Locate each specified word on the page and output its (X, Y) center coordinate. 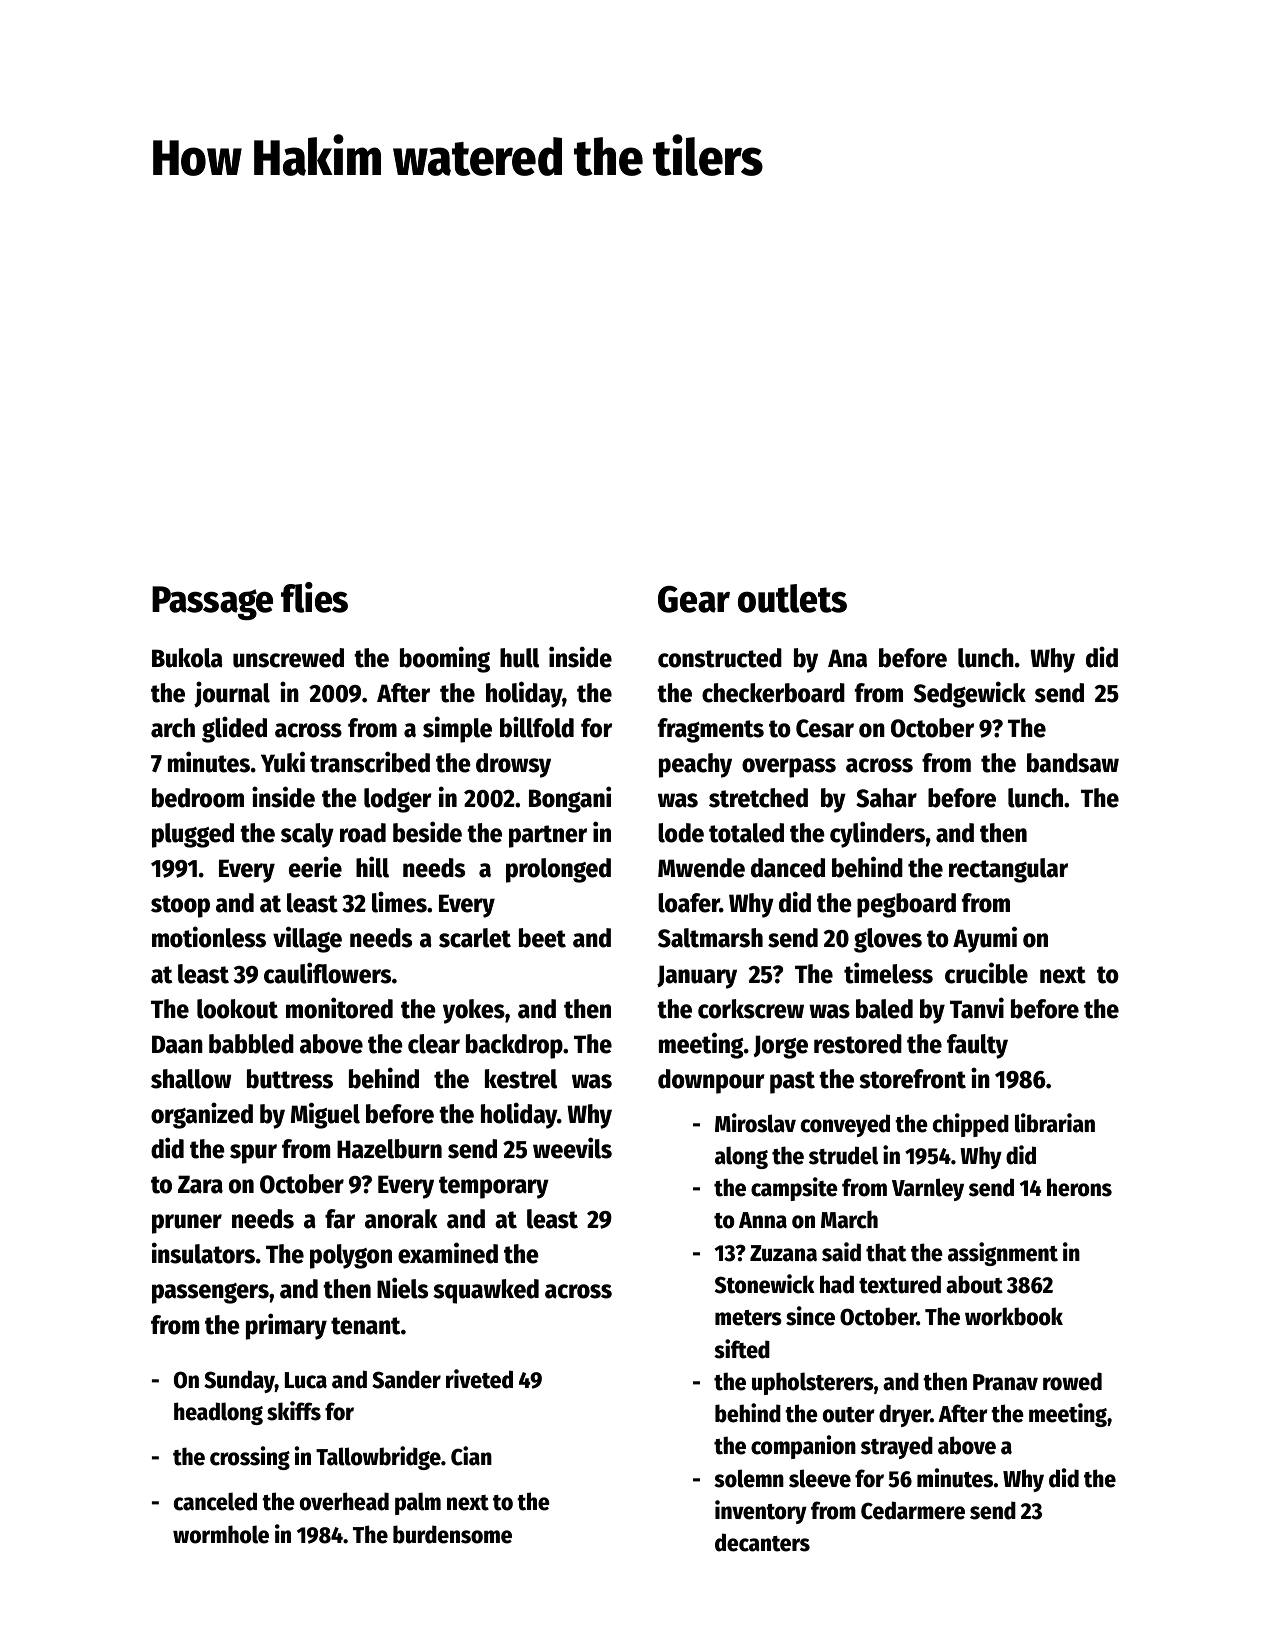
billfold (537, 727)
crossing (250, 1458)
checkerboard (773, 693)
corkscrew (751, 1009)
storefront (912, 1079)
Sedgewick (970, 694)
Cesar (825, 728)
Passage (212, 603)
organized (202, 1115)
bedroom (198, 798)
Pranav (1005, 1382)
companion (803, 1447)
